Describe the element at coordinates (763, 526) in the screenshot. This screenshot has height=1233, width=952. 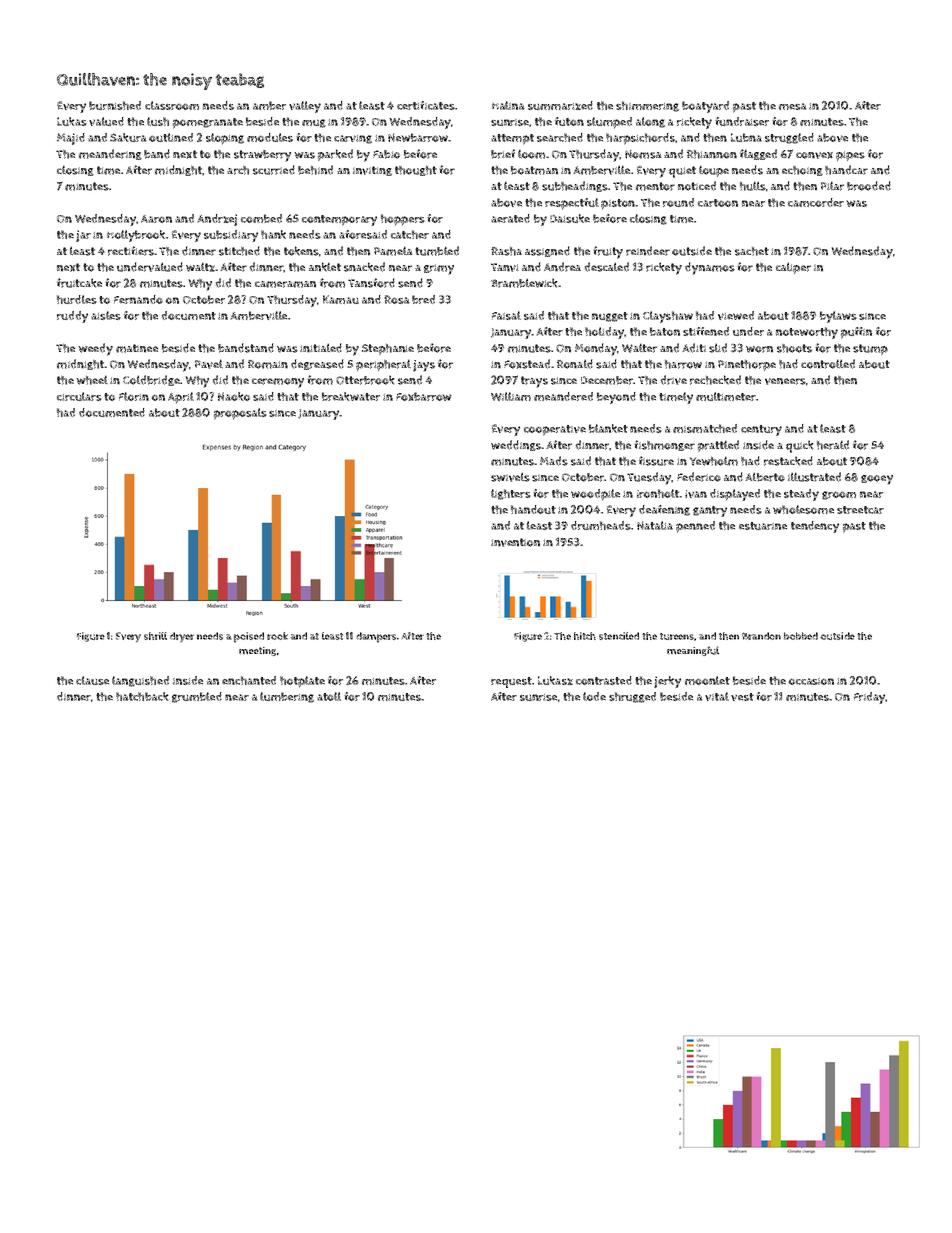
I see `estuarine` at that location.
